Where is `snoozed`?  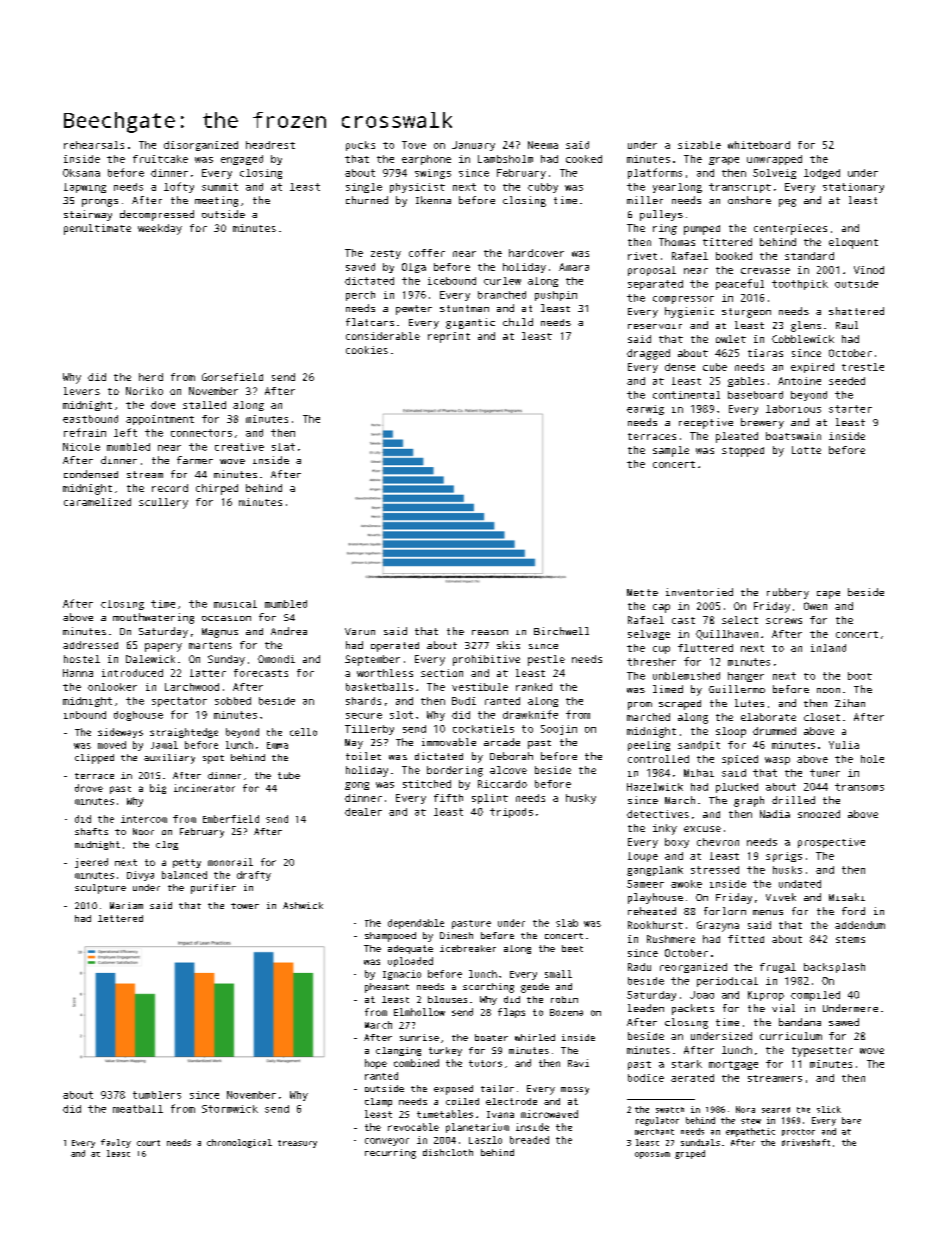
snoozed is located at coordinates (819, 814).
